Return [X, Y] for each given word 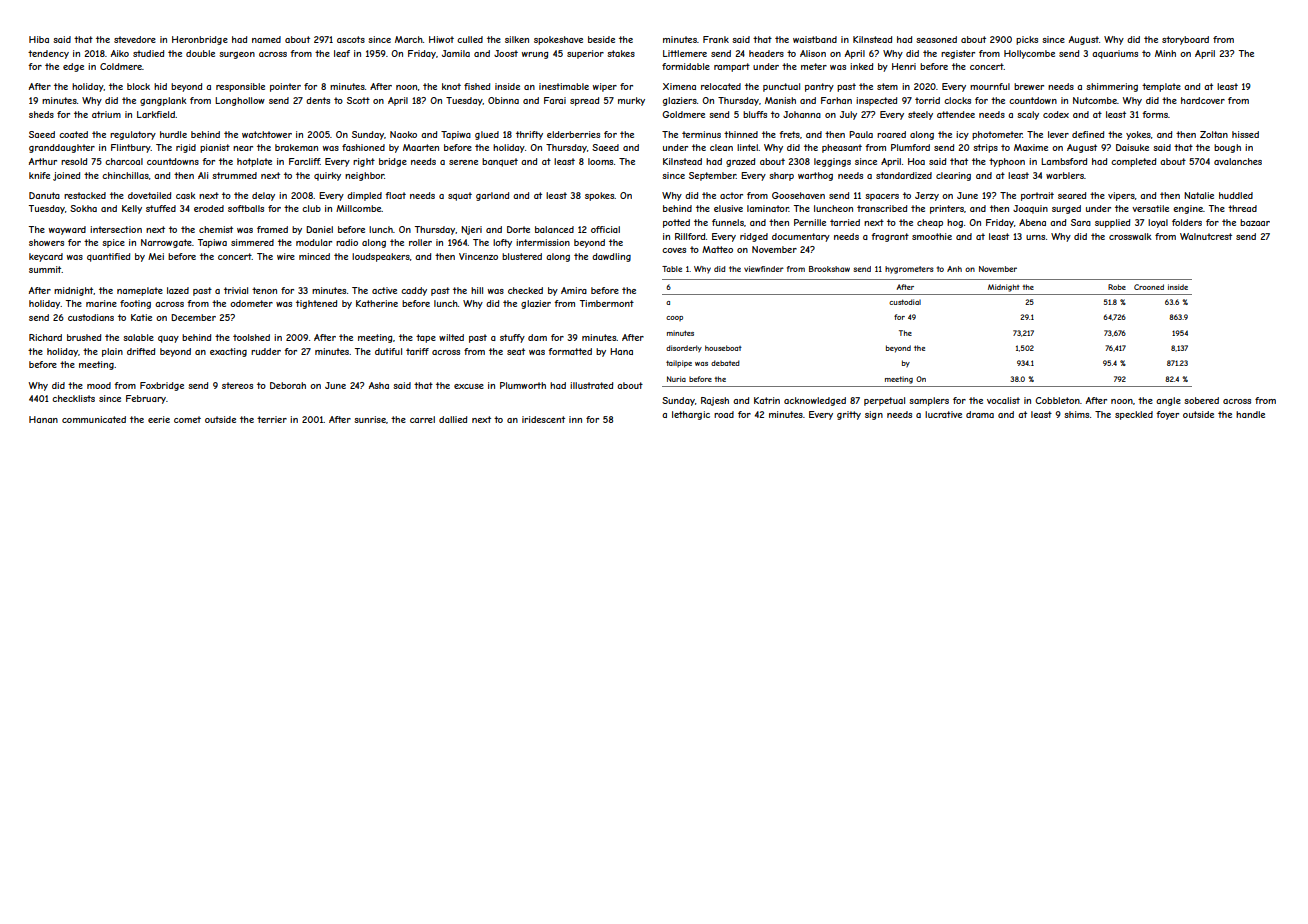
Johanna [802, 114]
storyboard [1185, 40]
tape [426, 338]
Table [672, 269]
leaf [342, 53]
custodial [905, 302]
